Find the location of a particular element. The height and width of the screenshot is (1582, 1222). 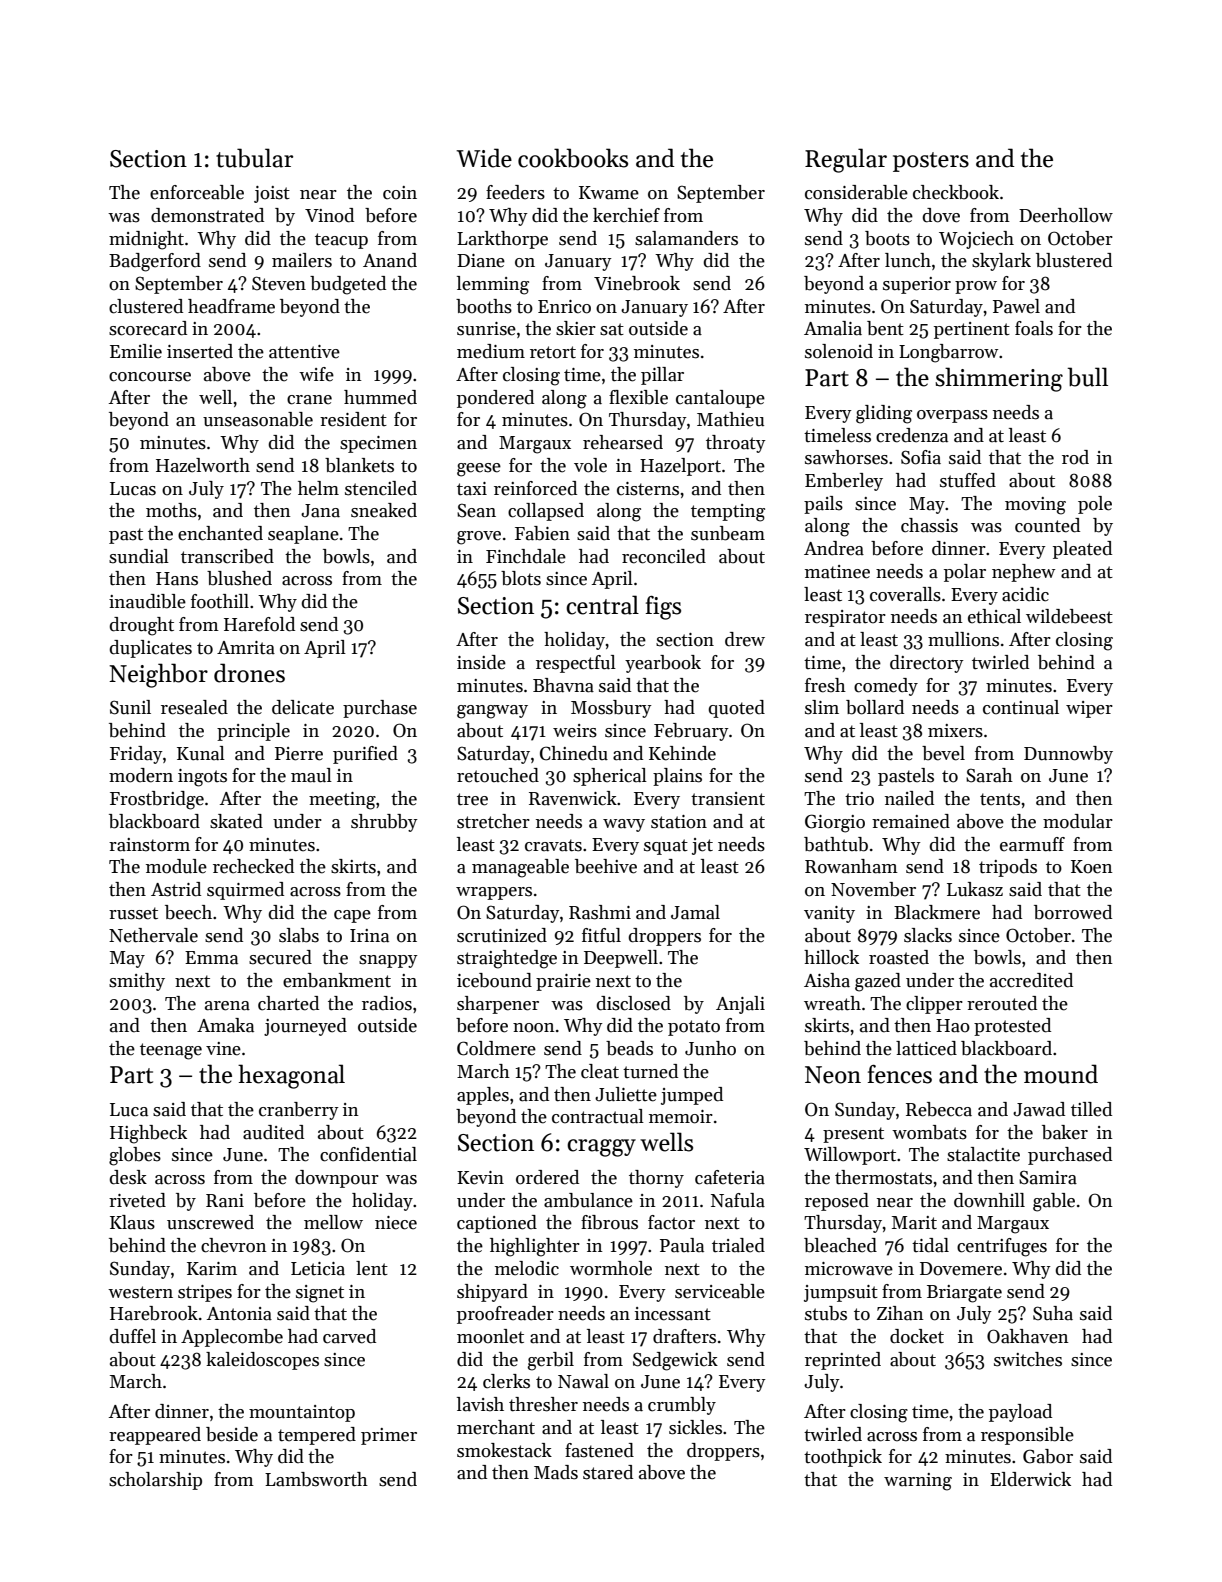

Jamal is located at coordinates (695, 912).
